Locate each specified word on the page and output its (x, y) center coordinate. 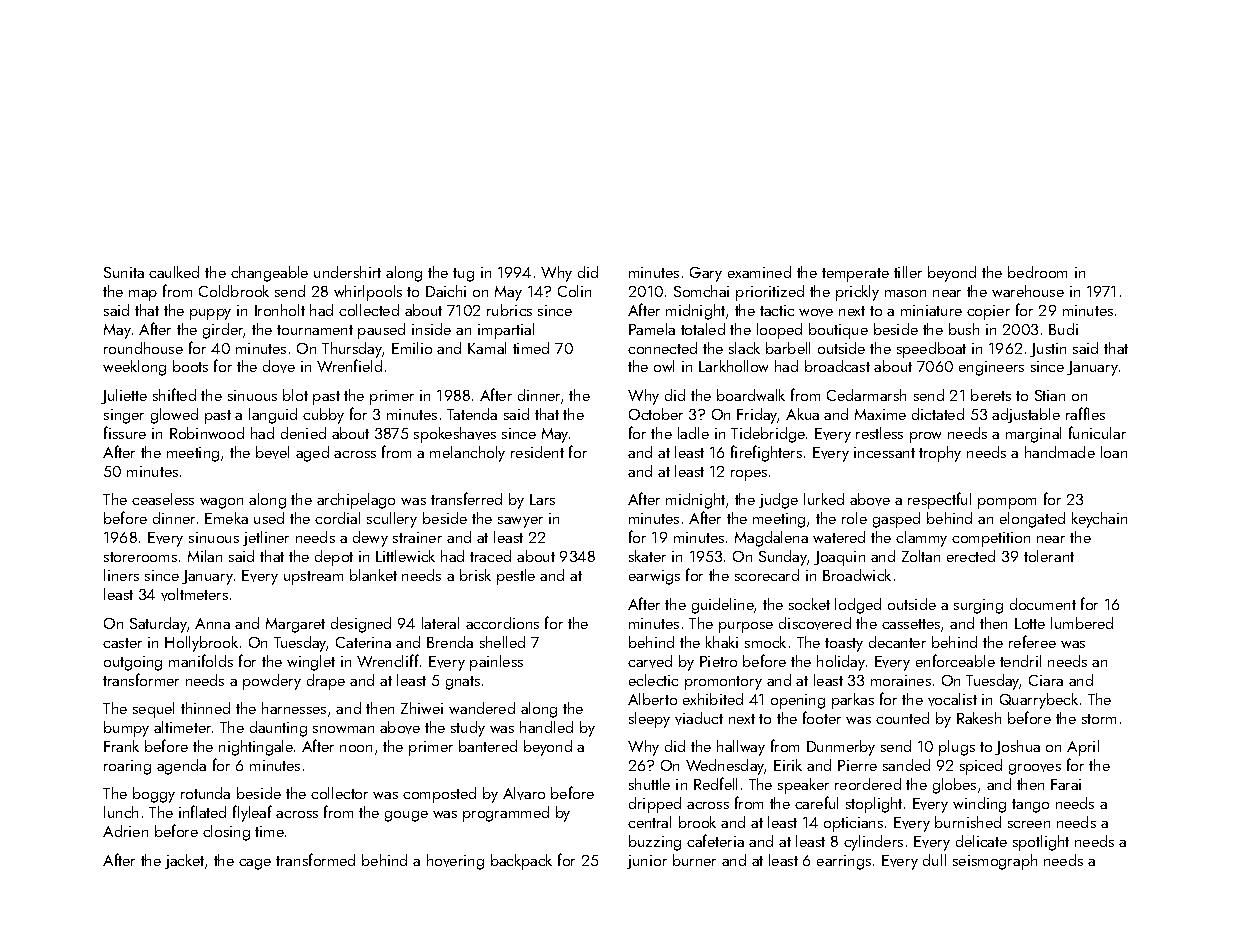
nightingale (256, 748)
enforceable (955, 660)
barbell (788, 348)
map (143, 295)
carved (650, 661)
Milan (205, 556)
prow (925, 437)
